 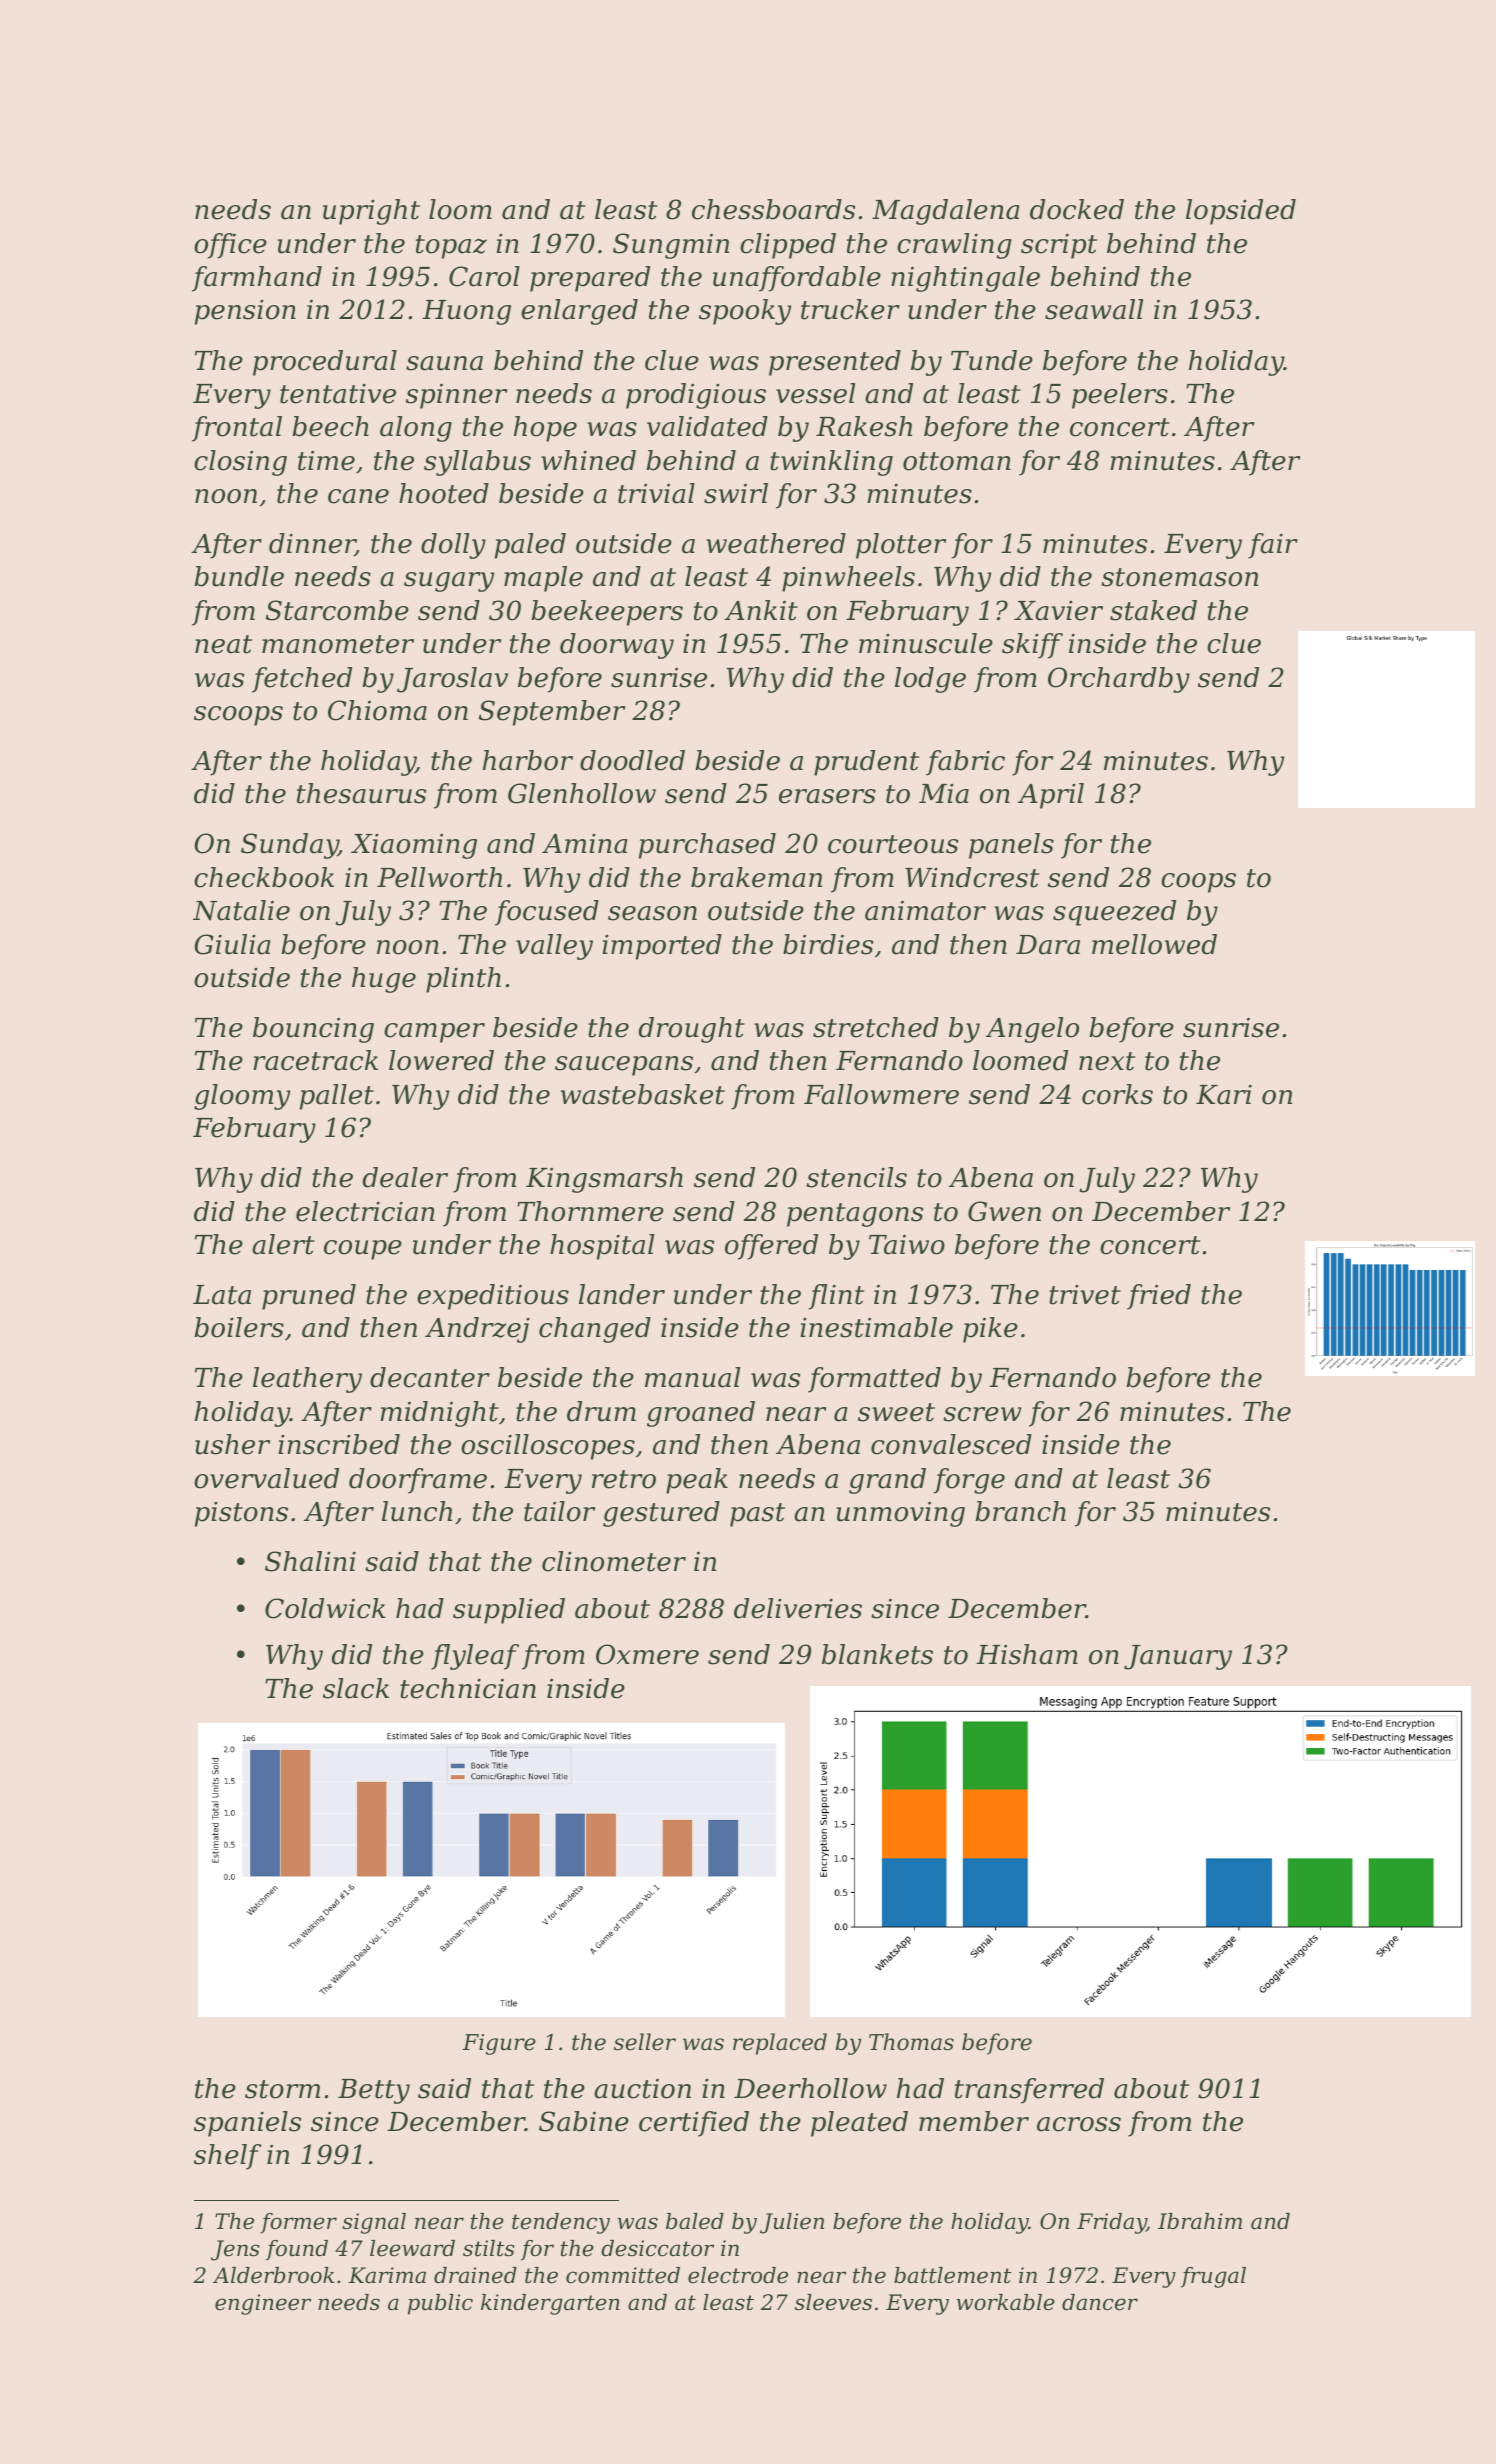 I want to click on stonemason, so click(x=1179, y=577).
